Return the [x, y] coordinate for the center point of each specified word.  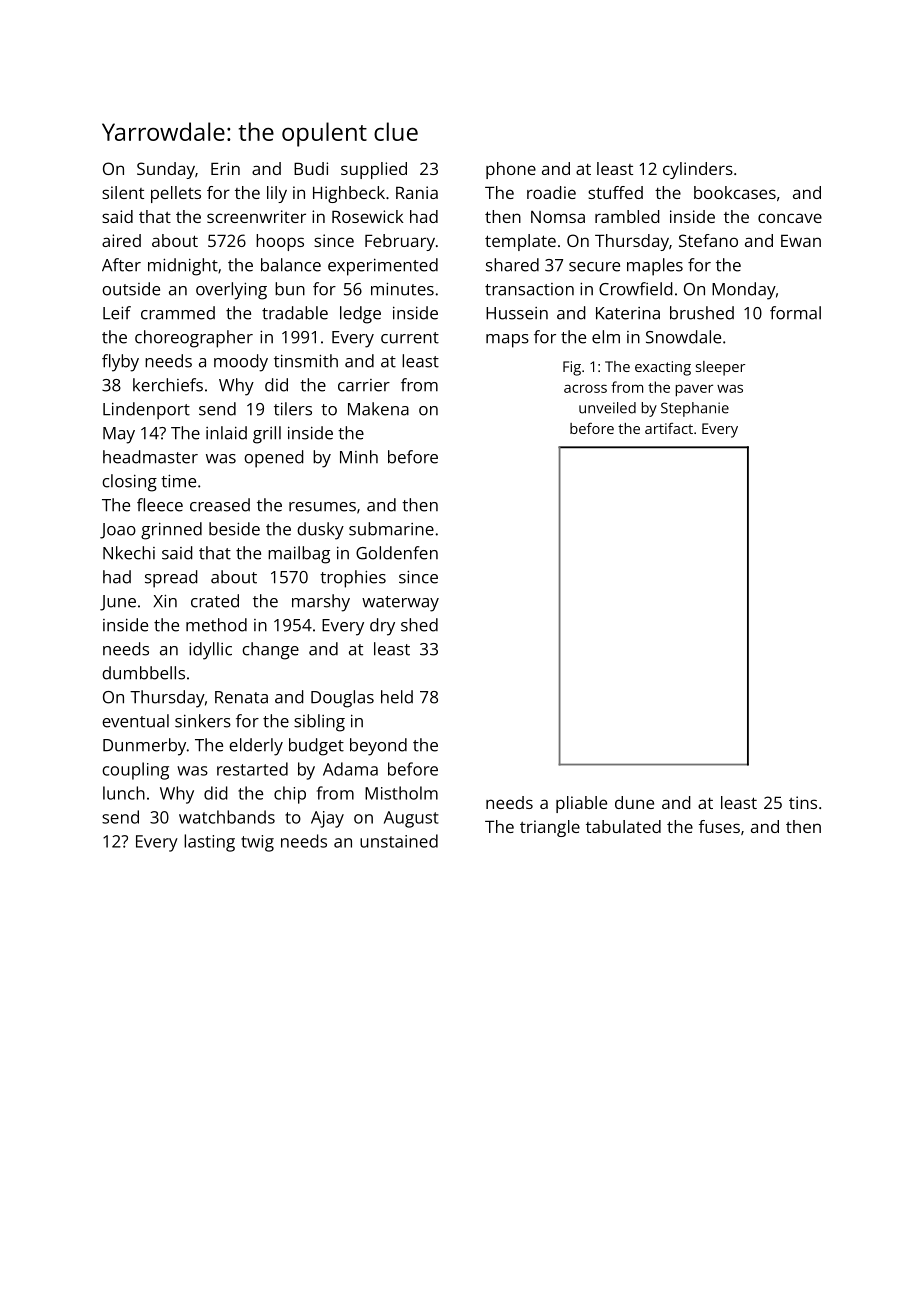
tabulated [623, 826]
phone [511, 170]
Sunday [166, 170]
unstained [399, 841]
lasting [209, 843]
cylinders [698, 170]
